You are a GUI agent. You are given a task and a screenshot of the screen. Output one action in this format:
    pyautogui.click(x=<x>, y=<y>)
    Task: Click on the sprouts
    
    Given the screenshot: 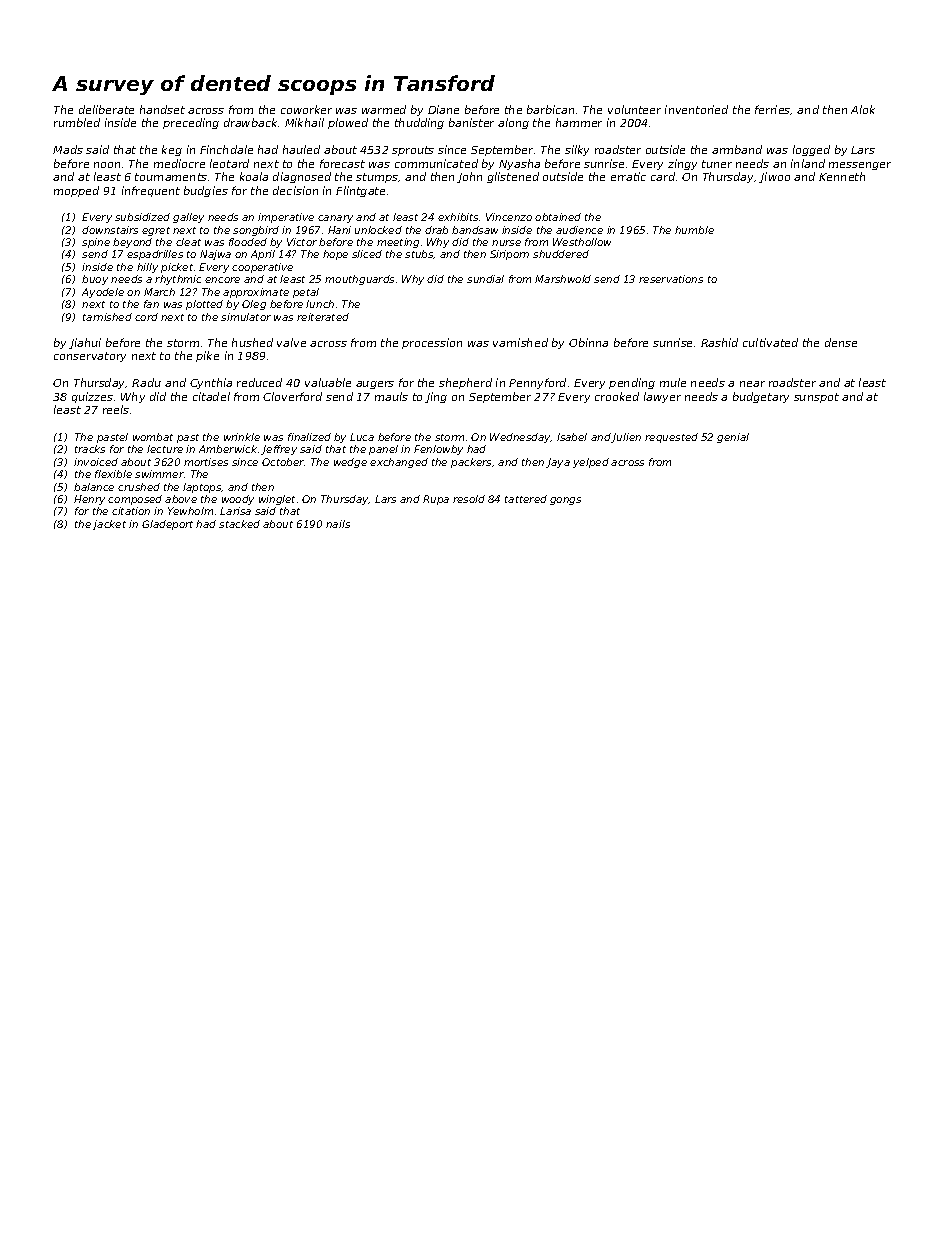 What is the action you would take?
    pyautogui.click(x=413, y=151)
